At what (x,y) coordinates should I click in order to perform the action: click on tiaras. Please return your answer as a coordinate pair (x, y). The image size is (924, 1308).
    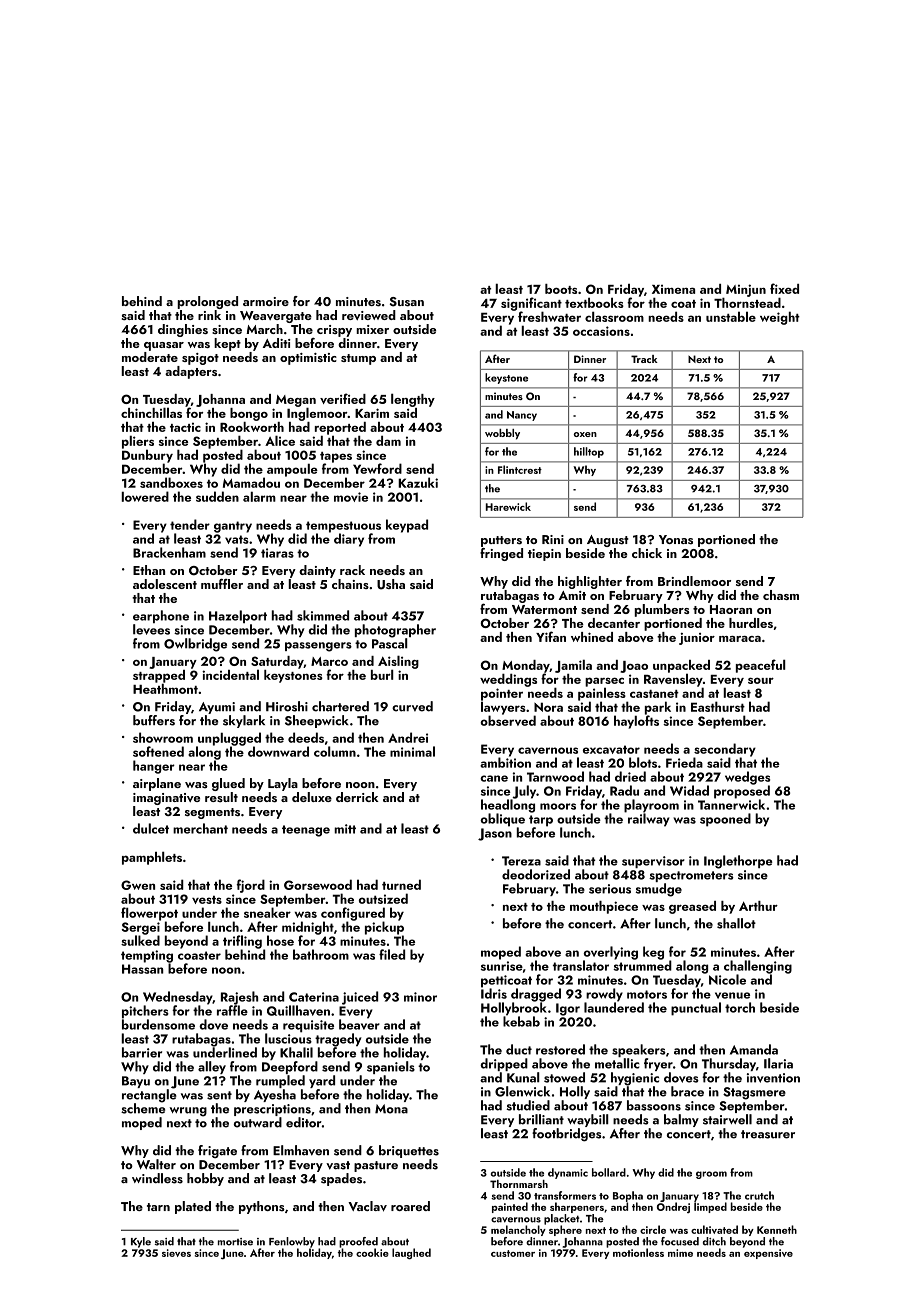
    Looking at the image, I should click on (277, 553).
